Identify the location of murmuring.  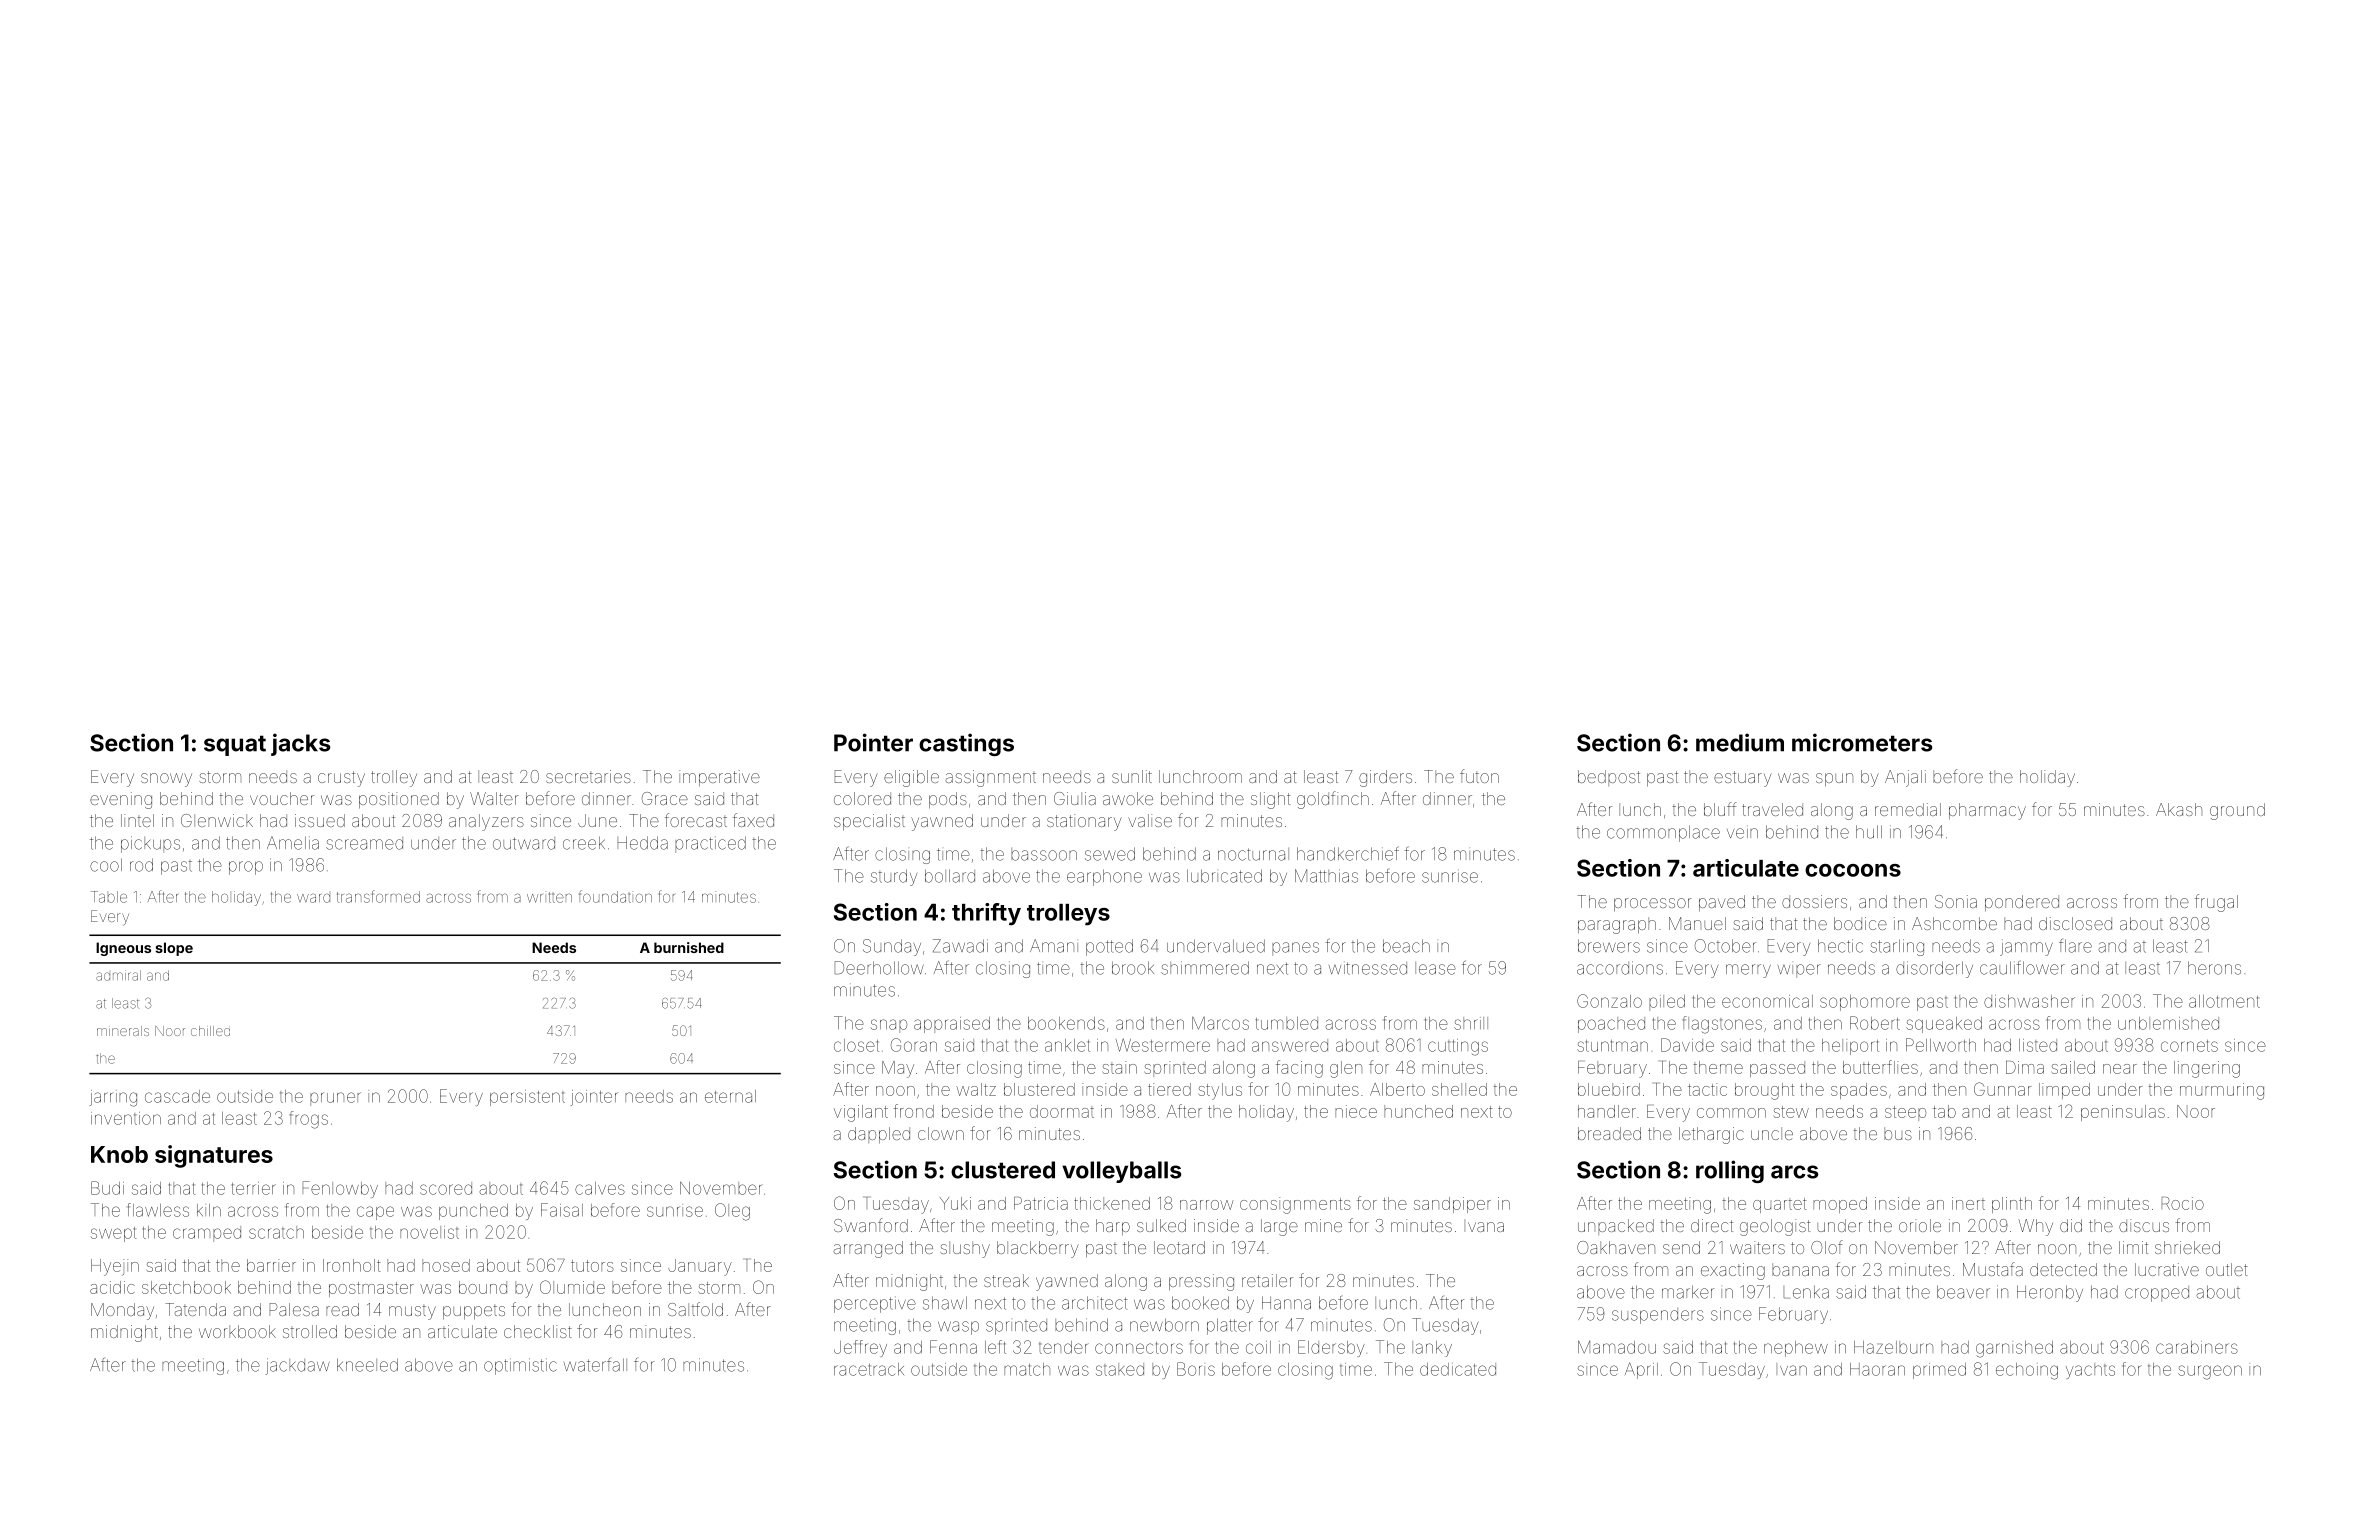
(2222, 1091).
